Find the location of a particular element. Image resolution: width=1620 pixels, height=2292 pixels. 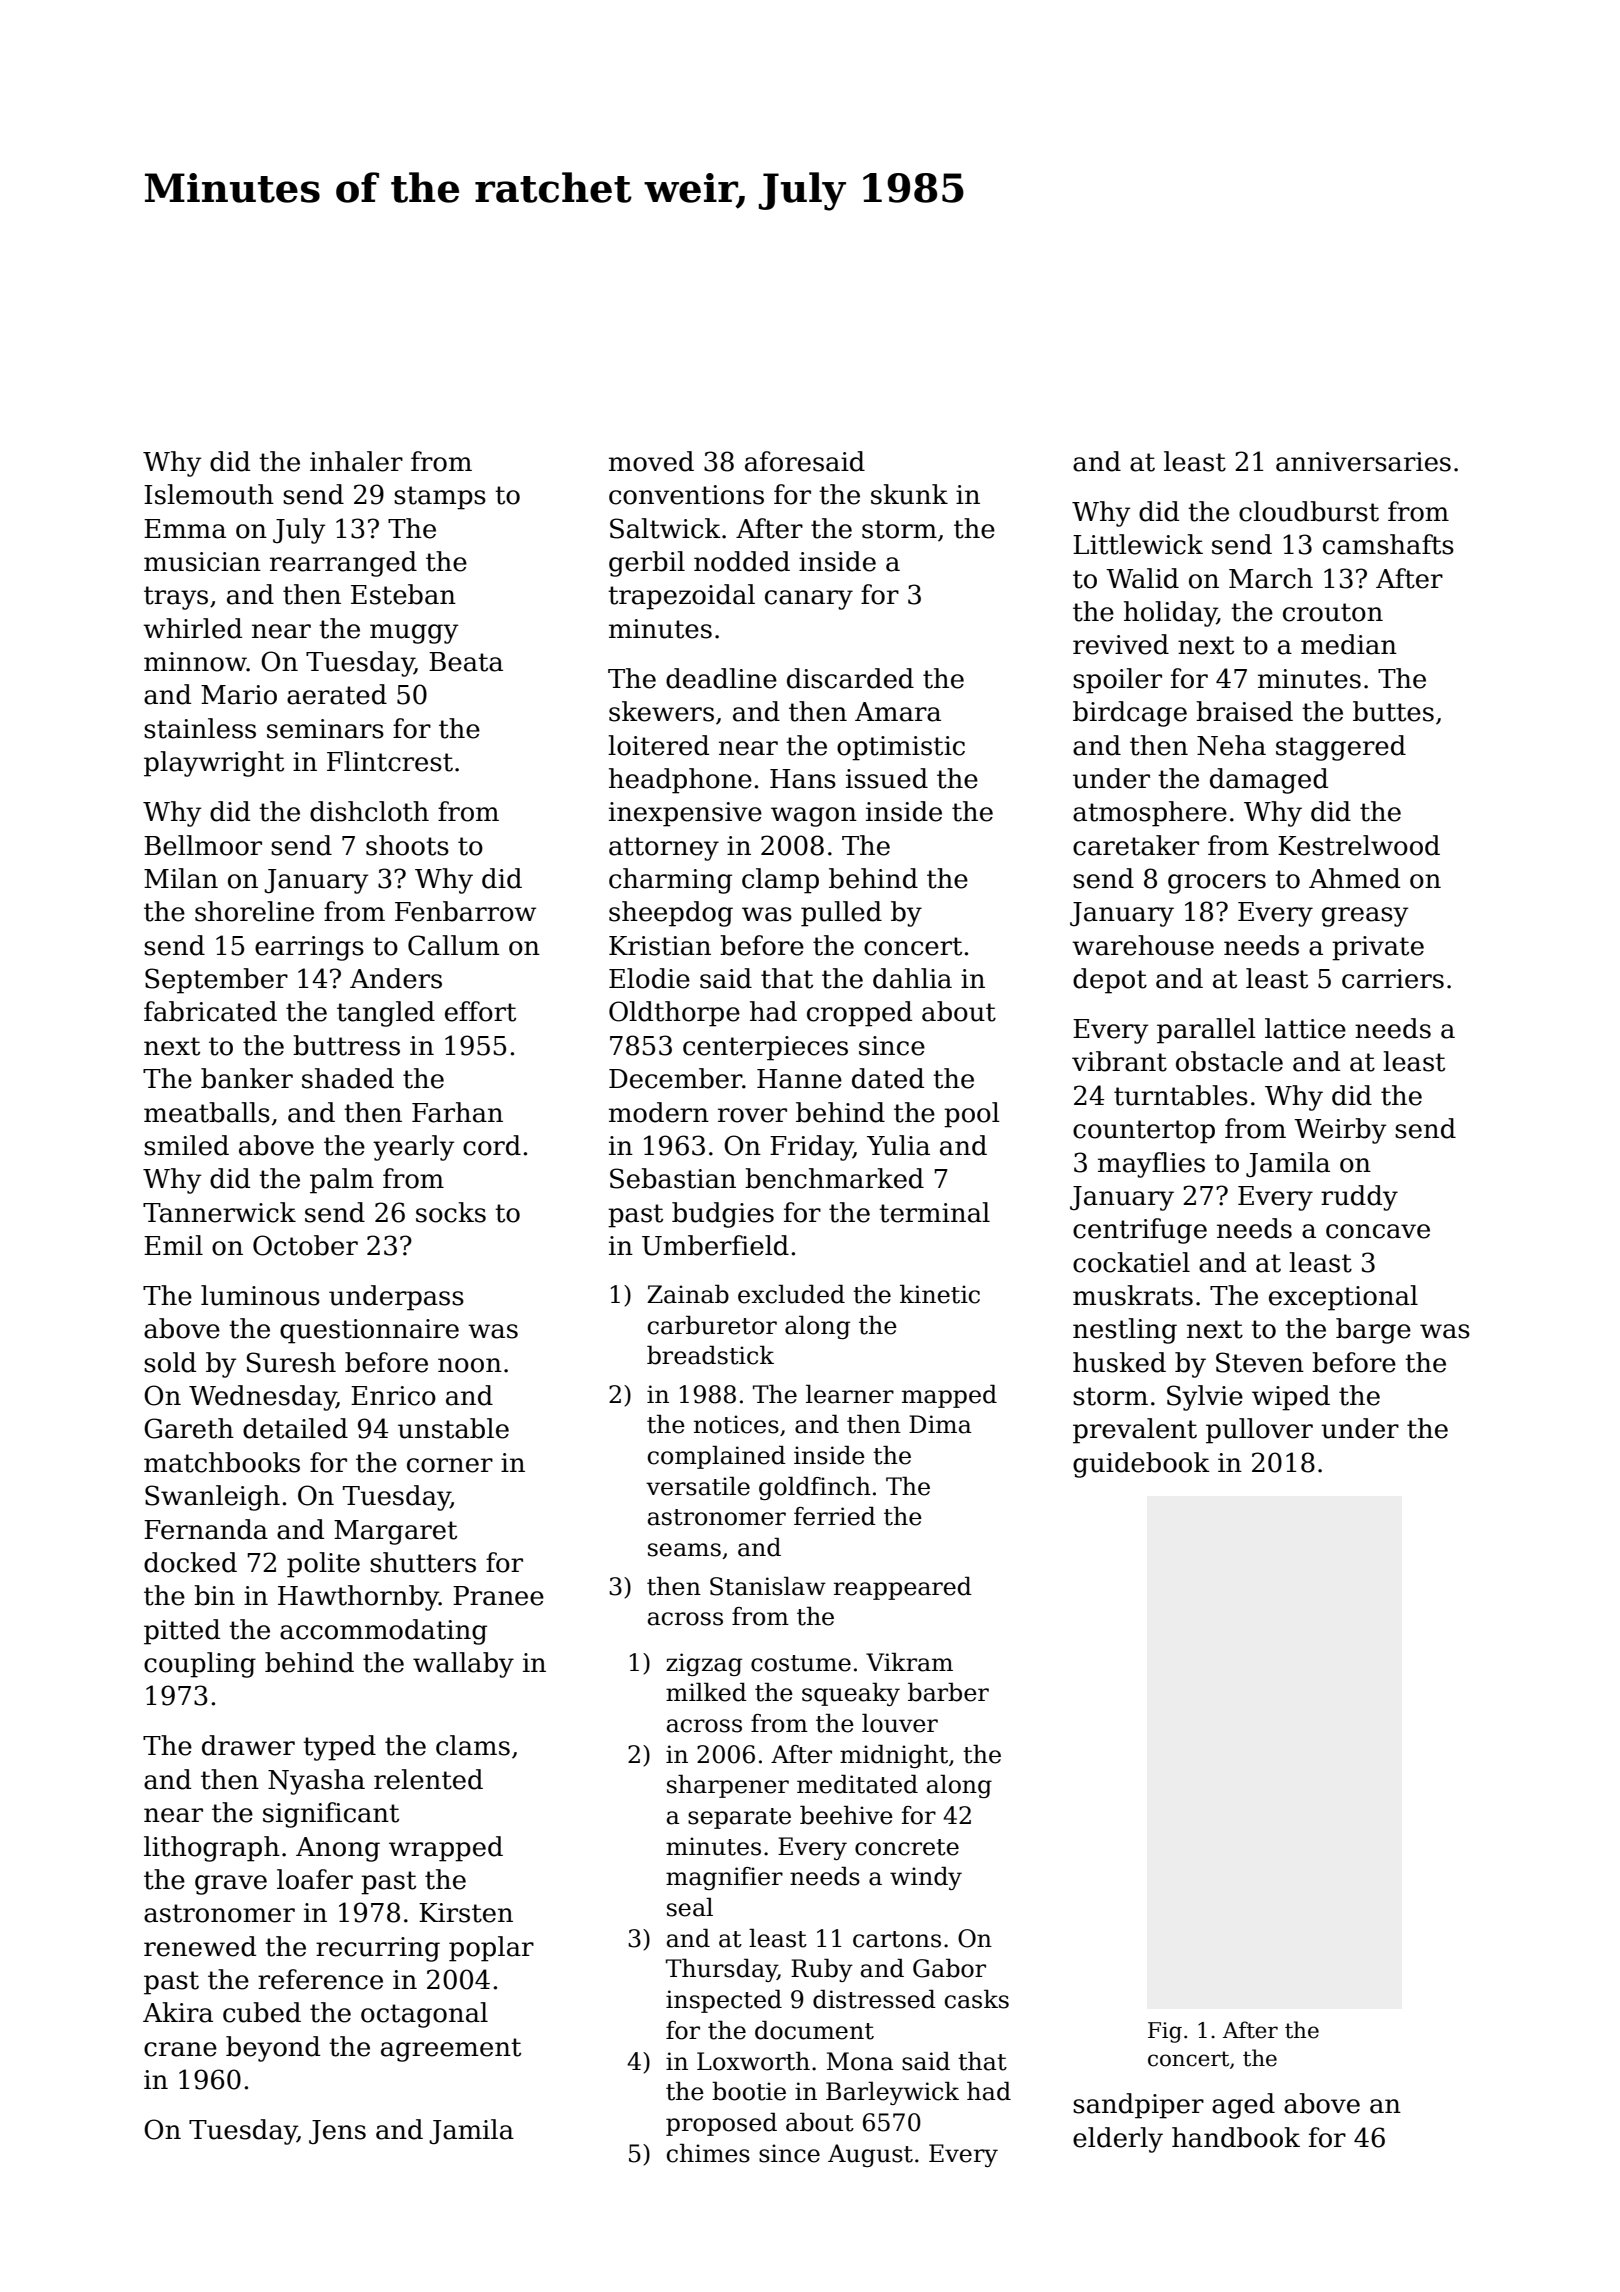

pullover is located at coordinates (1259, 1431).
